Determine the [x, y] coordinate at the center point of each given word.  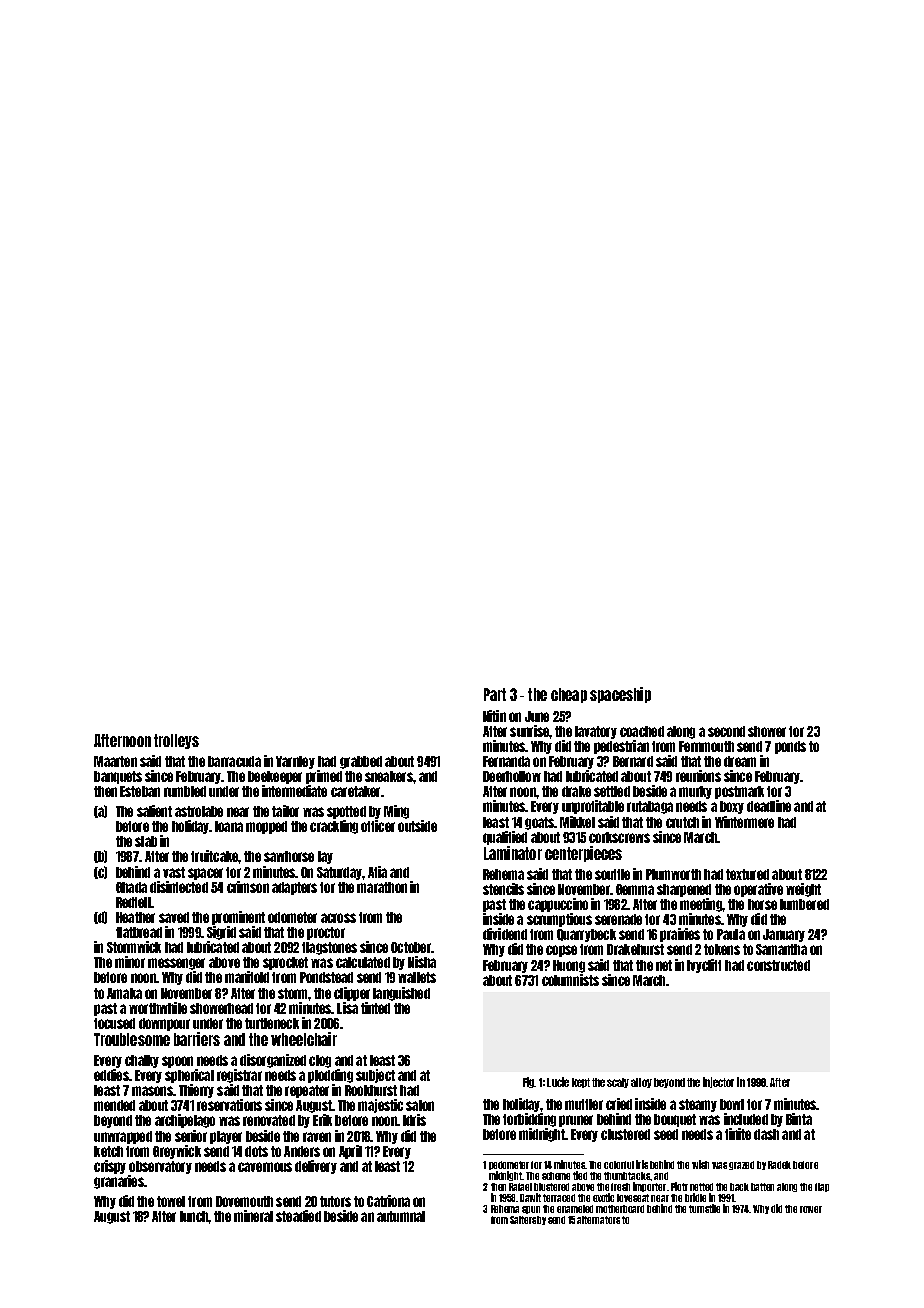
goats [539, 823]
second [726, 731]
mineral [253, 1216]
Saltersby [528, 1220]
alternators [598, 1220]
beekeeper [275, 777]
